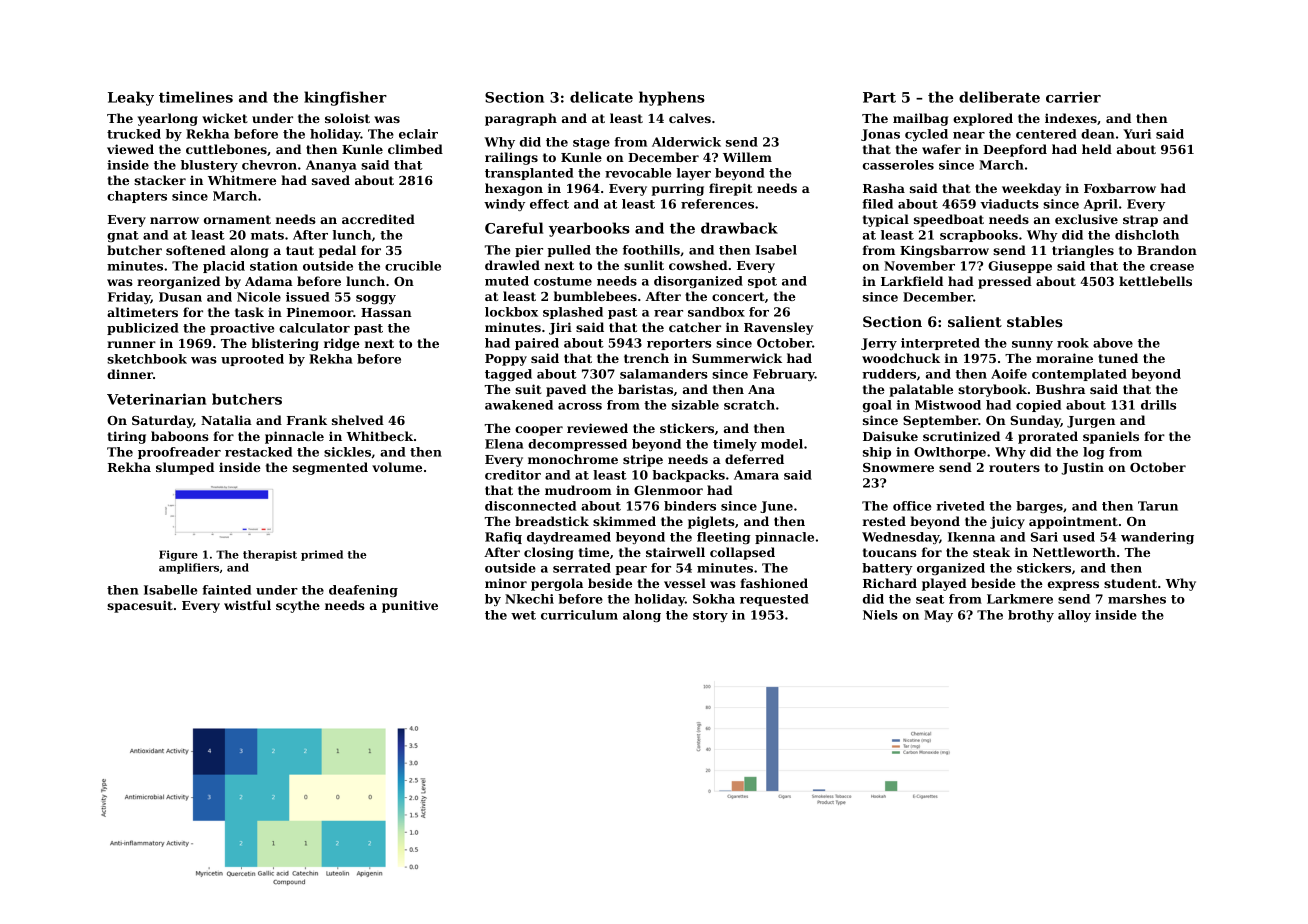  I want to click on restacked, so click(258, 452).
